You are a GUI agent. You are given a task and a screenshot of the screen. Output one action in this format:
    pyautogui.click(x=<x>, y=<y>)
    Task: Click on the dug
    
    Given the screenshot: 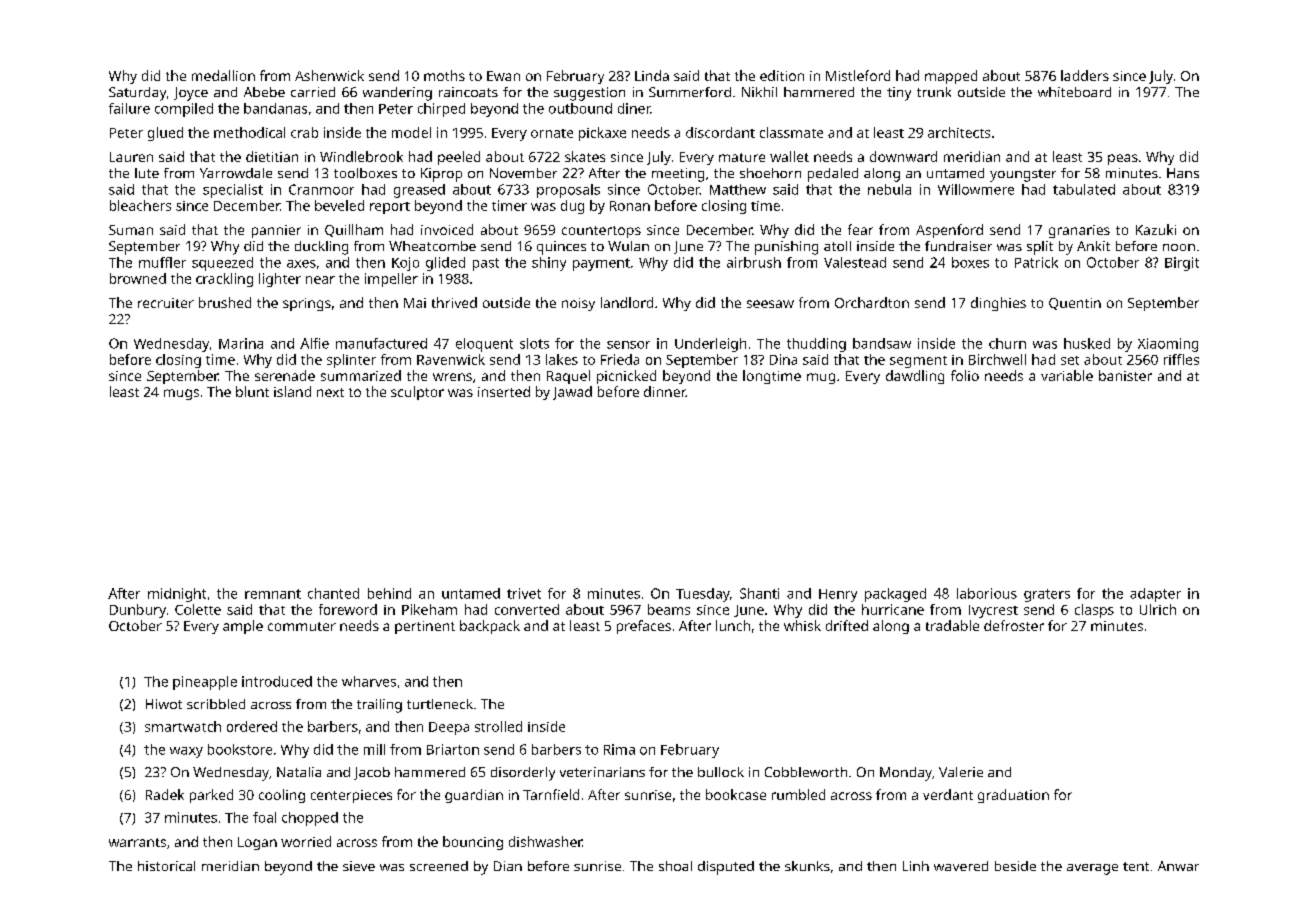 What is the action you would take?
    pyautogui.click(x=572, y=207)
